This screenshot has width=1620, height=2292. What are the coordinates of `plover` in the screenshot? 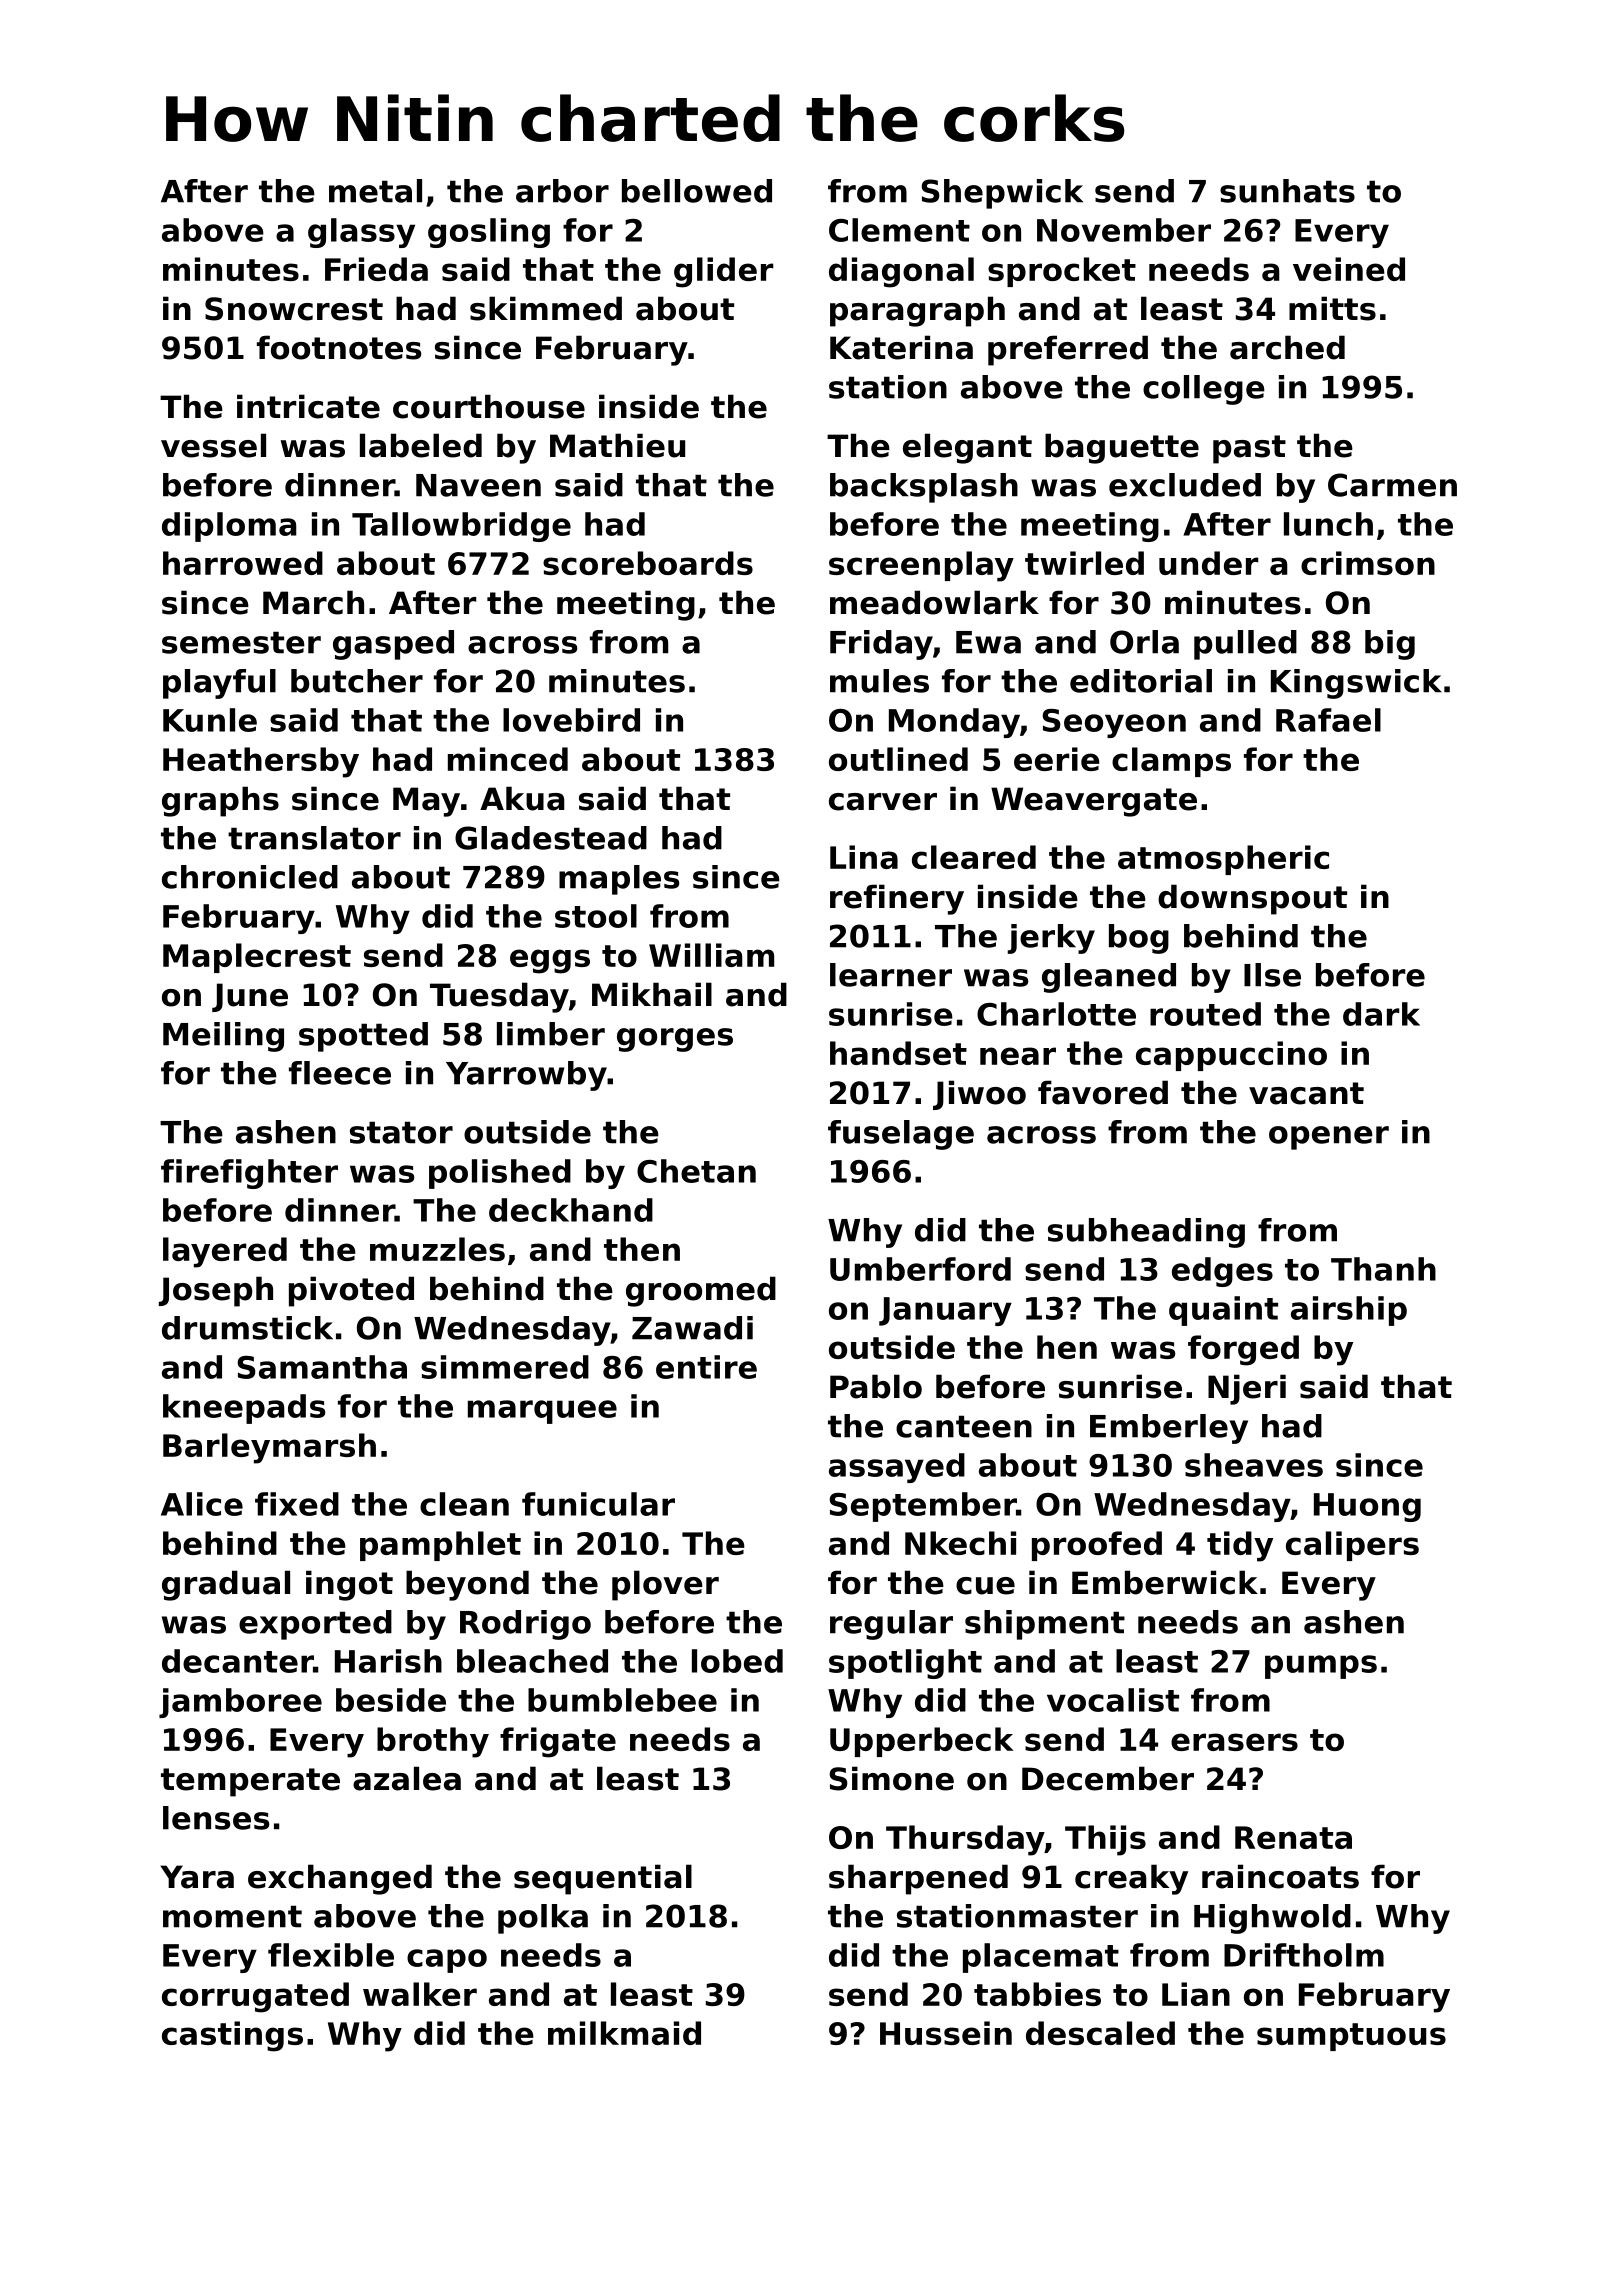 It's located at (665, 1585).
